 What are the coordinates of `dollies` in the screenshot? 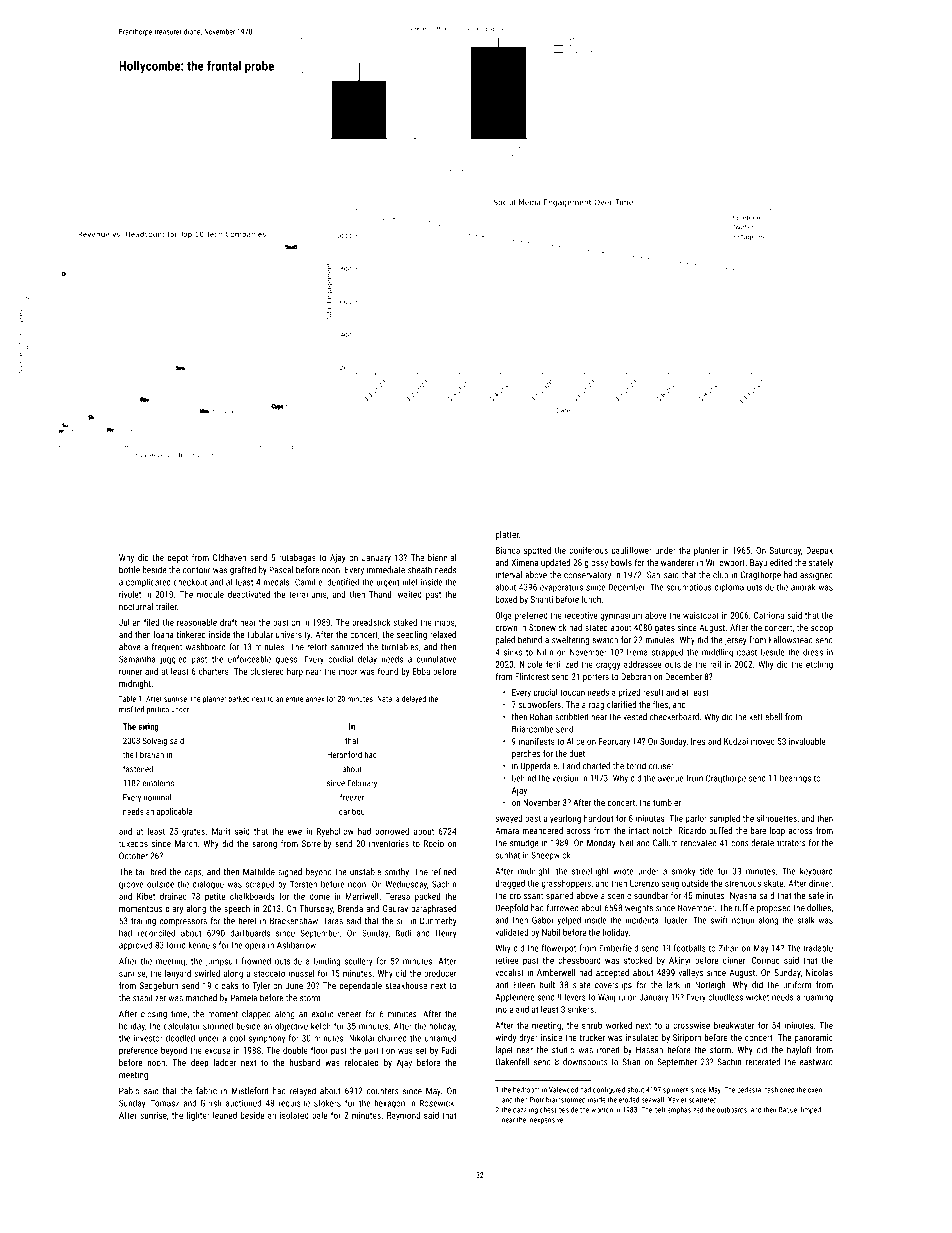 It's located at (819, 908).
